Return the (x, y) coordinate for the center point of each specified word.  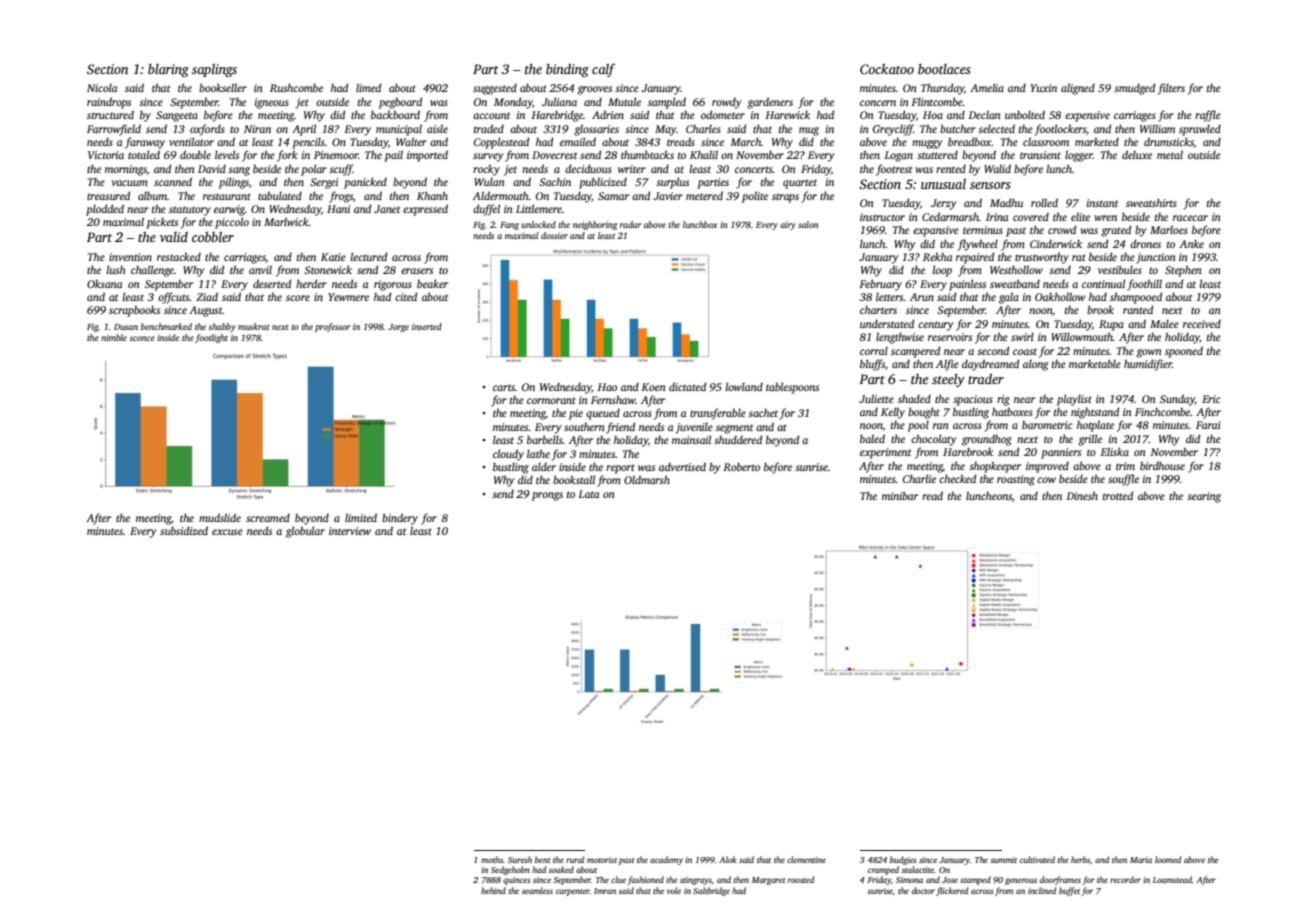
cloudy (508, 455)
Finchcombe (1163, 412)
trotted (1118, 495)
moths (492, 859)
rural (575, 859)
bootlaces (944, 69)
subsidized (184, 530)
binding (567, 70)
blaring (168, 70)
